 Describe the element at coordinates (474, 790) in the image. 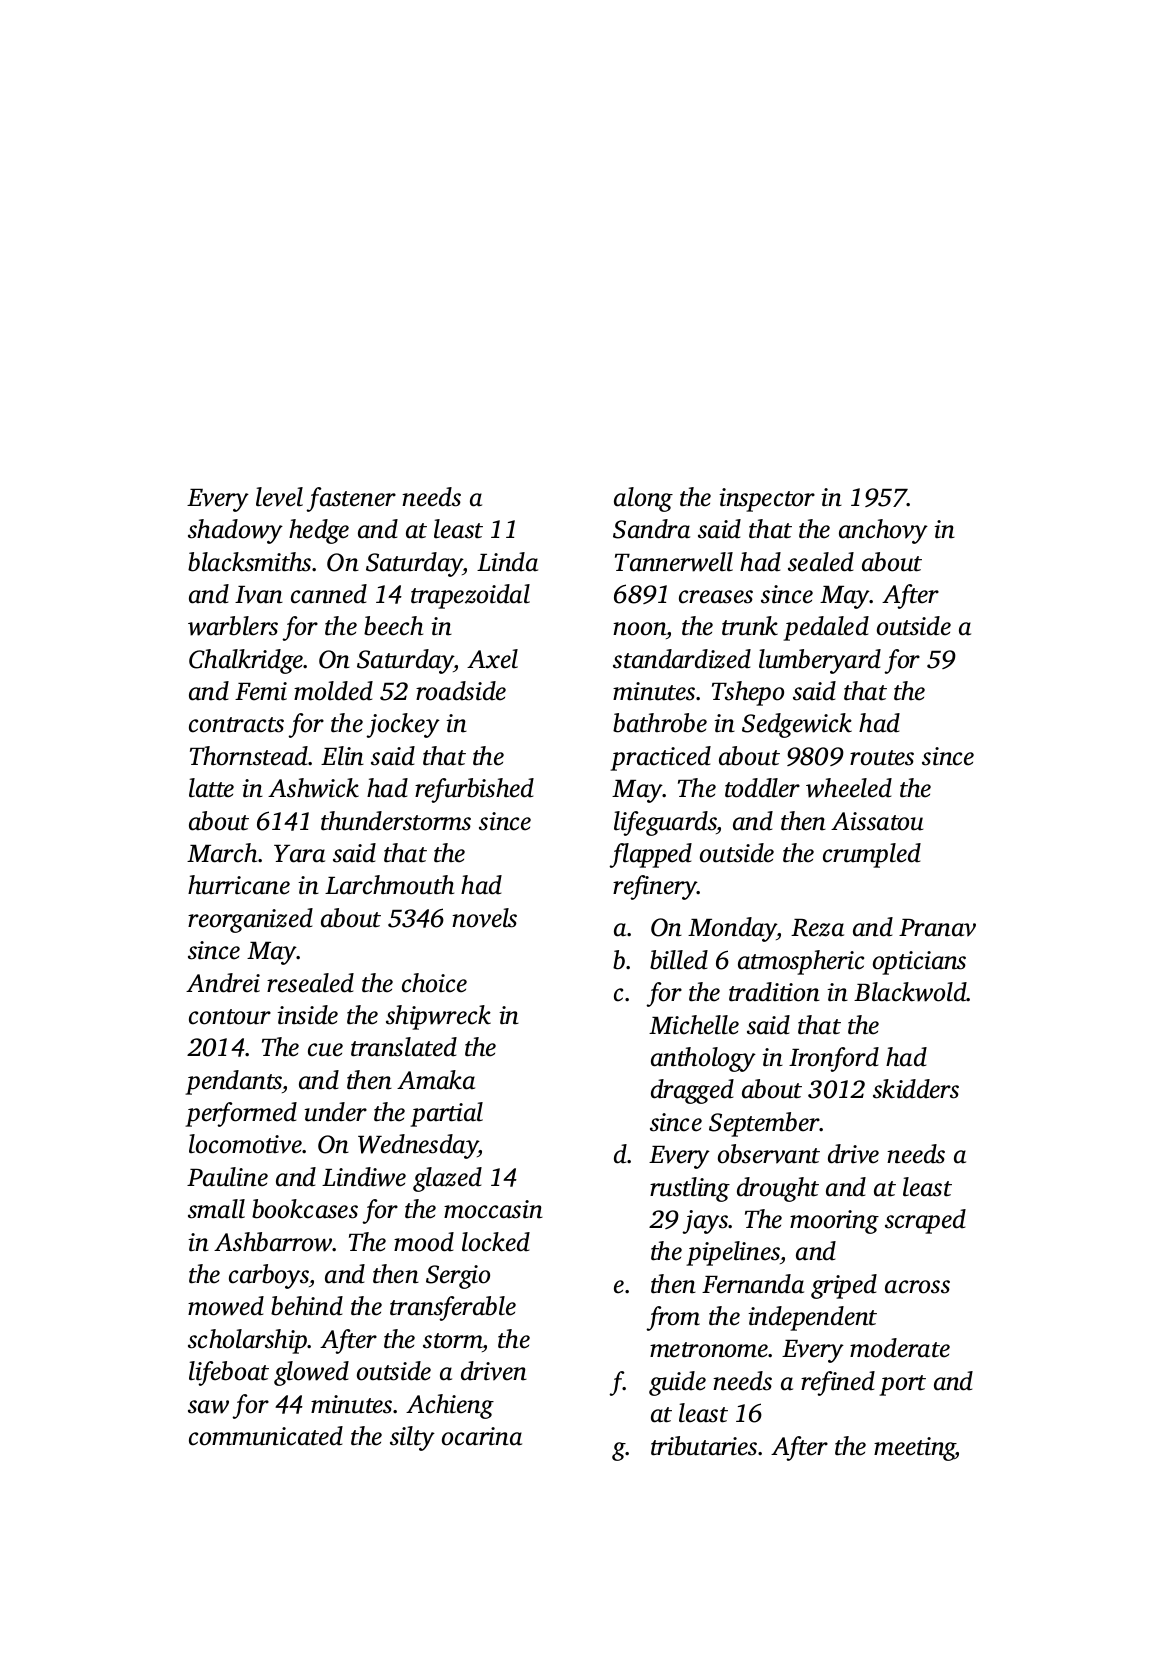

I see `refurbished` at that location.
